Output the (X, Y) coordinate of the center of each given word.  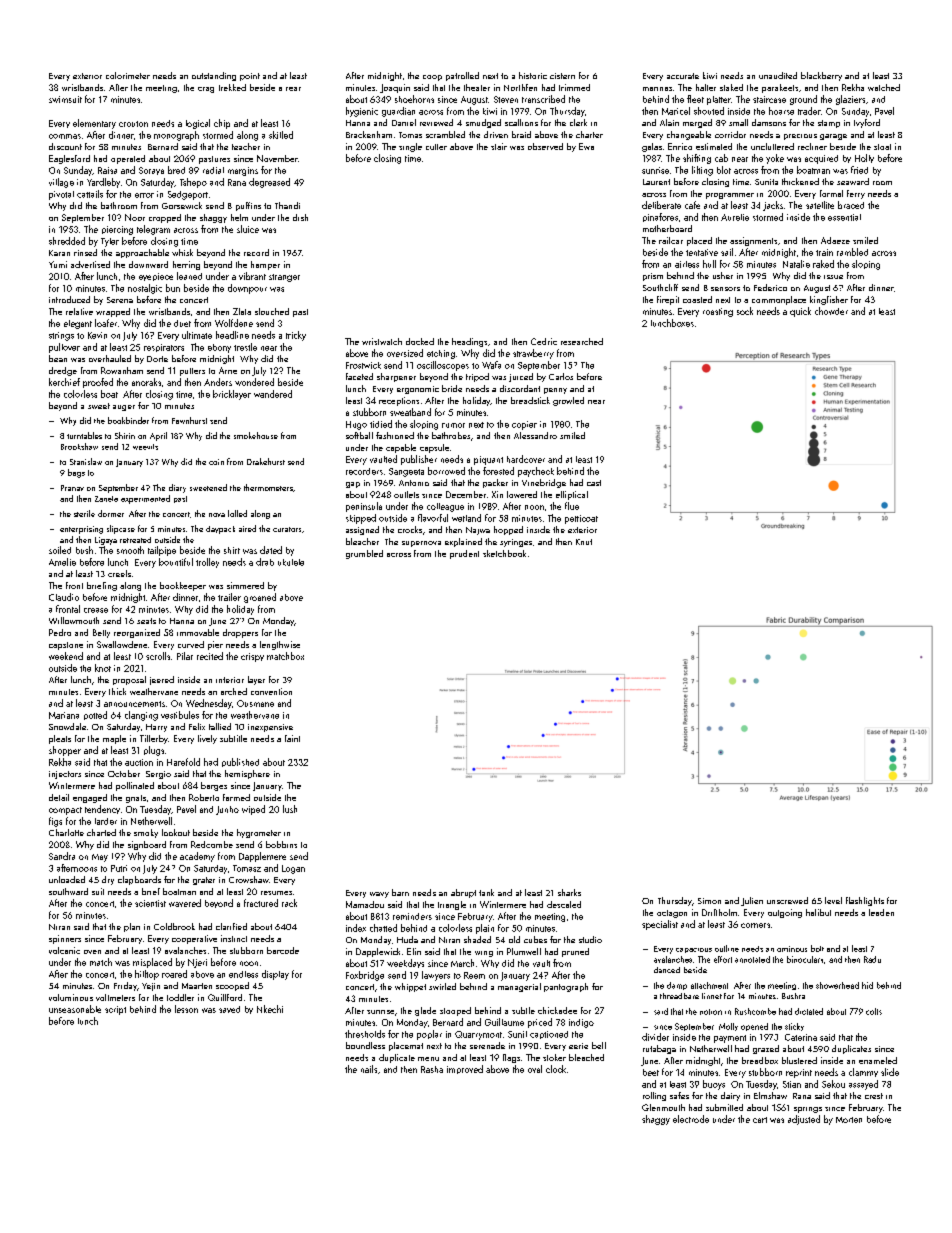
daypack (220, 530)
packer (495, 483)
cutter (436, 147)
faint (292, 738)
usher (723, 275)
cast (594, 483)
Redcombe (212, 844)
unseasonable (75, 1009)
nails (369, 1069)
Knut (584, 542)
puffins (248, 206)
